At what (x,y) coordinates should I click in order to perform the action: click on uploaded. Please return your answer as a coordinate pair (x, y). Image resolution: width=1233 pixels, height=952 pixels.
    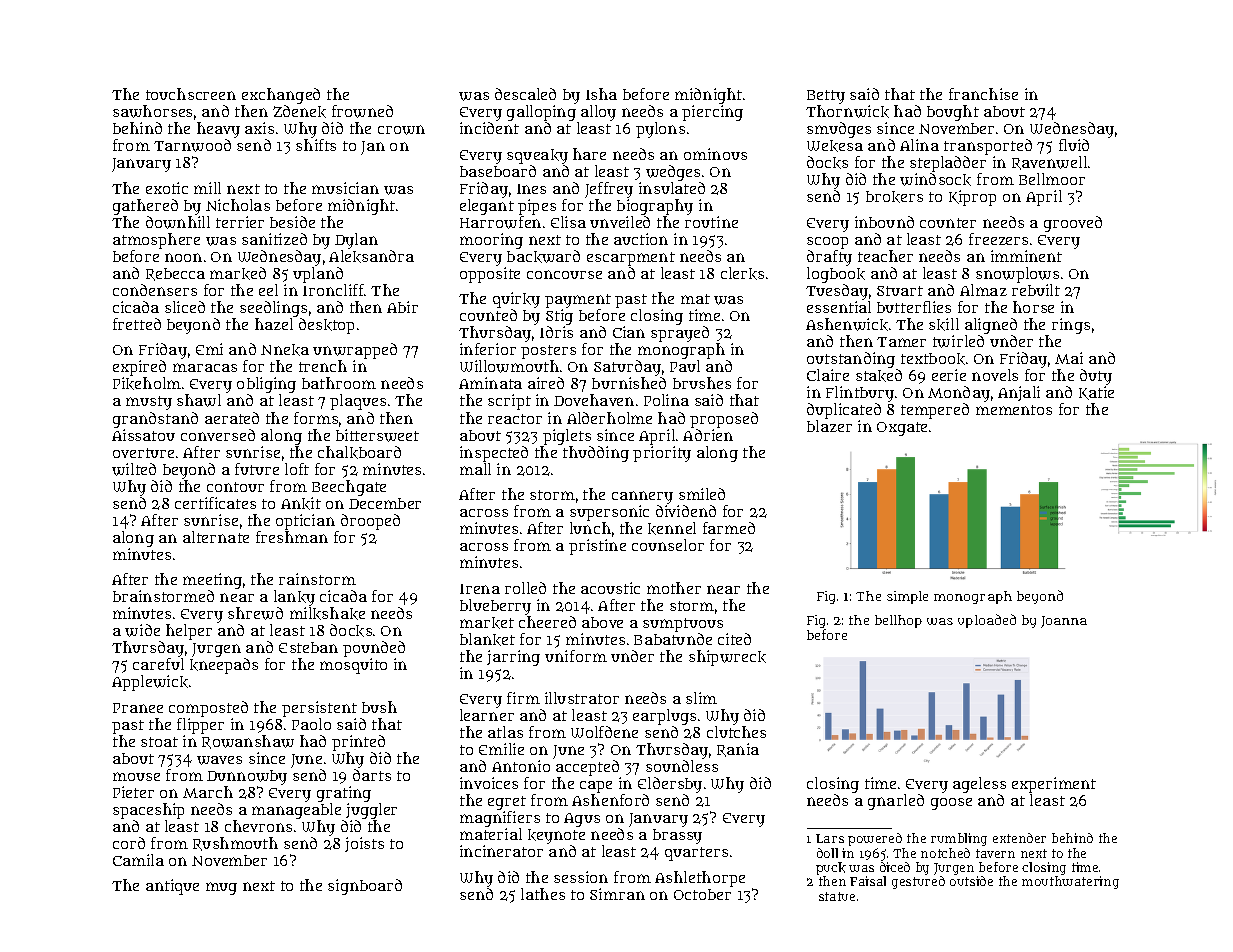
    Looking at the image, I should click on (987, 621).
